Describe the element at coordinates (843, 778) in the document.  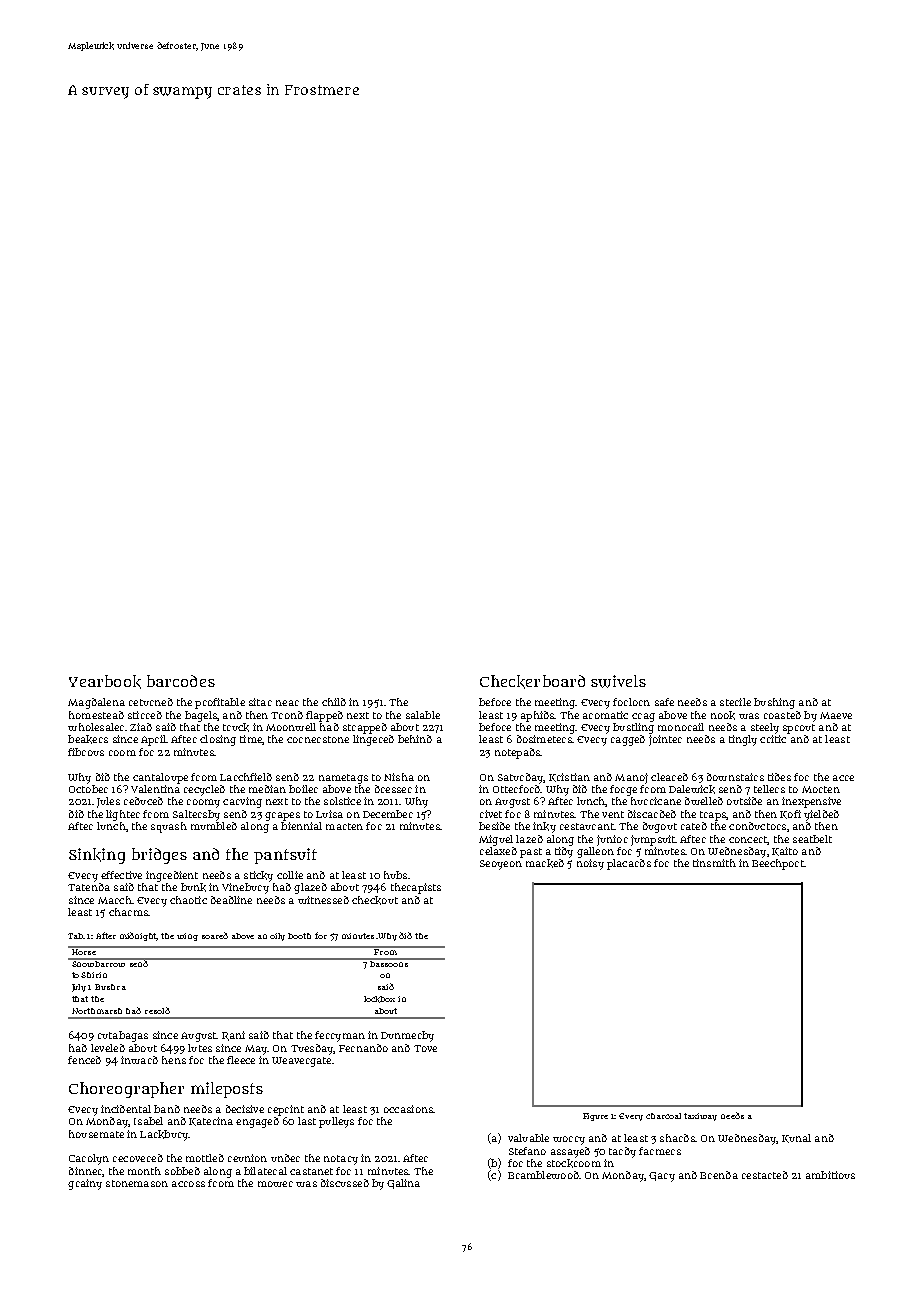
I see `acre` at that location.
